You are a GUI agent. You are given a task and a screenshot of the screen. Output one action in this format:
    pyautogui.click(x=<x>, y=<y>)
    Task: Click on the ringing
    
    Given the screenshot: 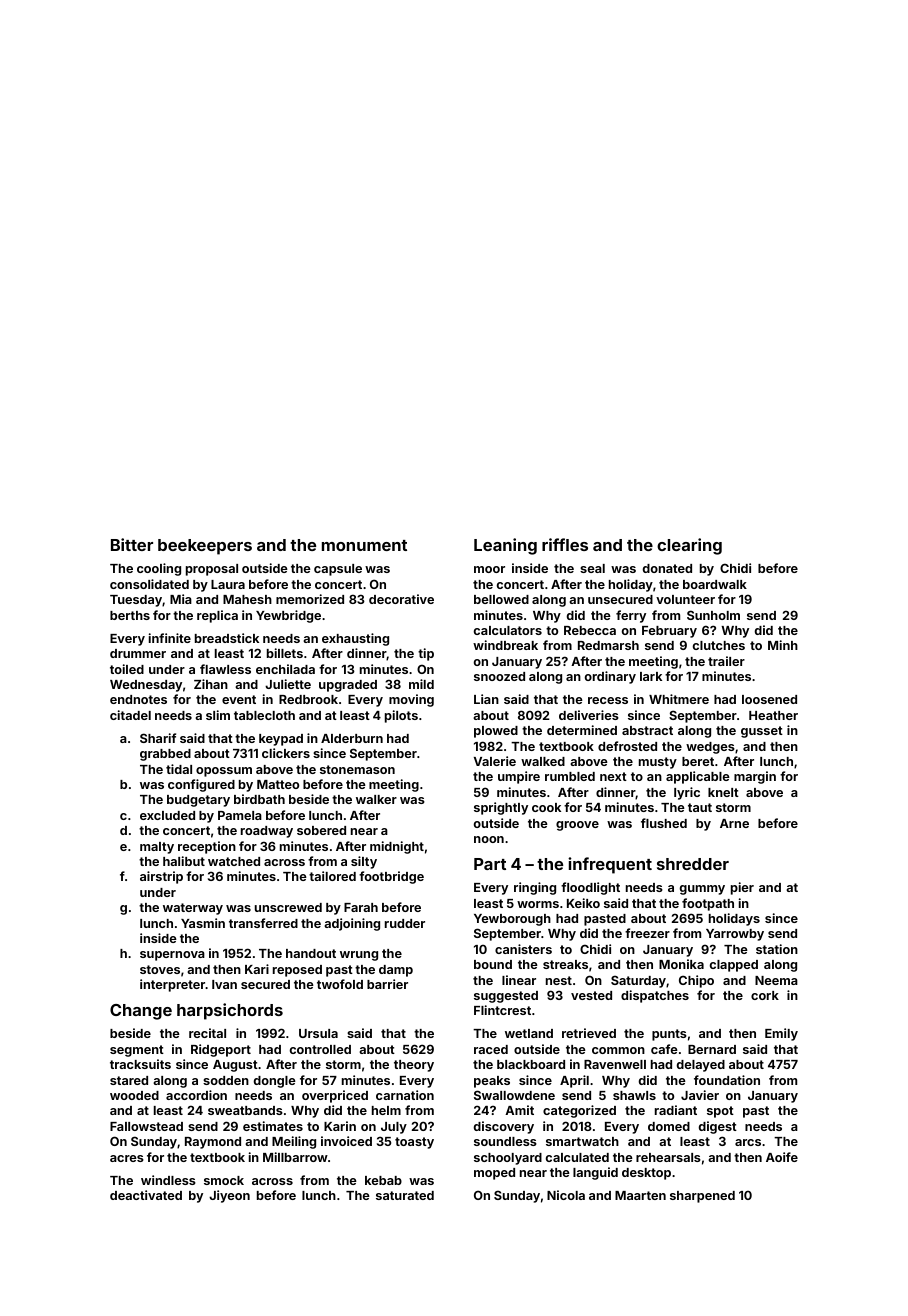 What is the action you would take?
    pyautogui.click(x=535, y=888)
